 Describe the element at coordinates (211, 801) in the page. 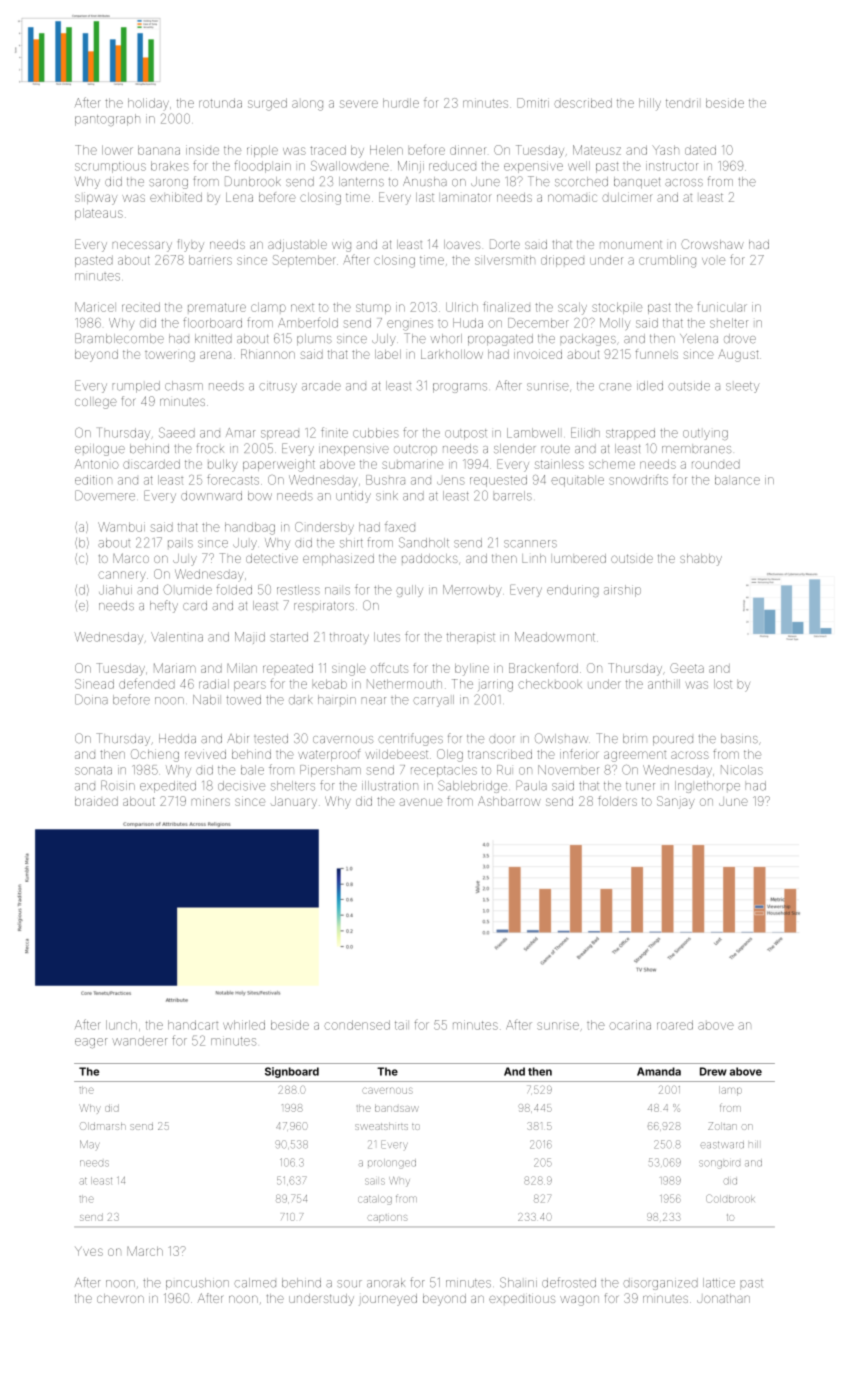

I see `miners` at that location.
